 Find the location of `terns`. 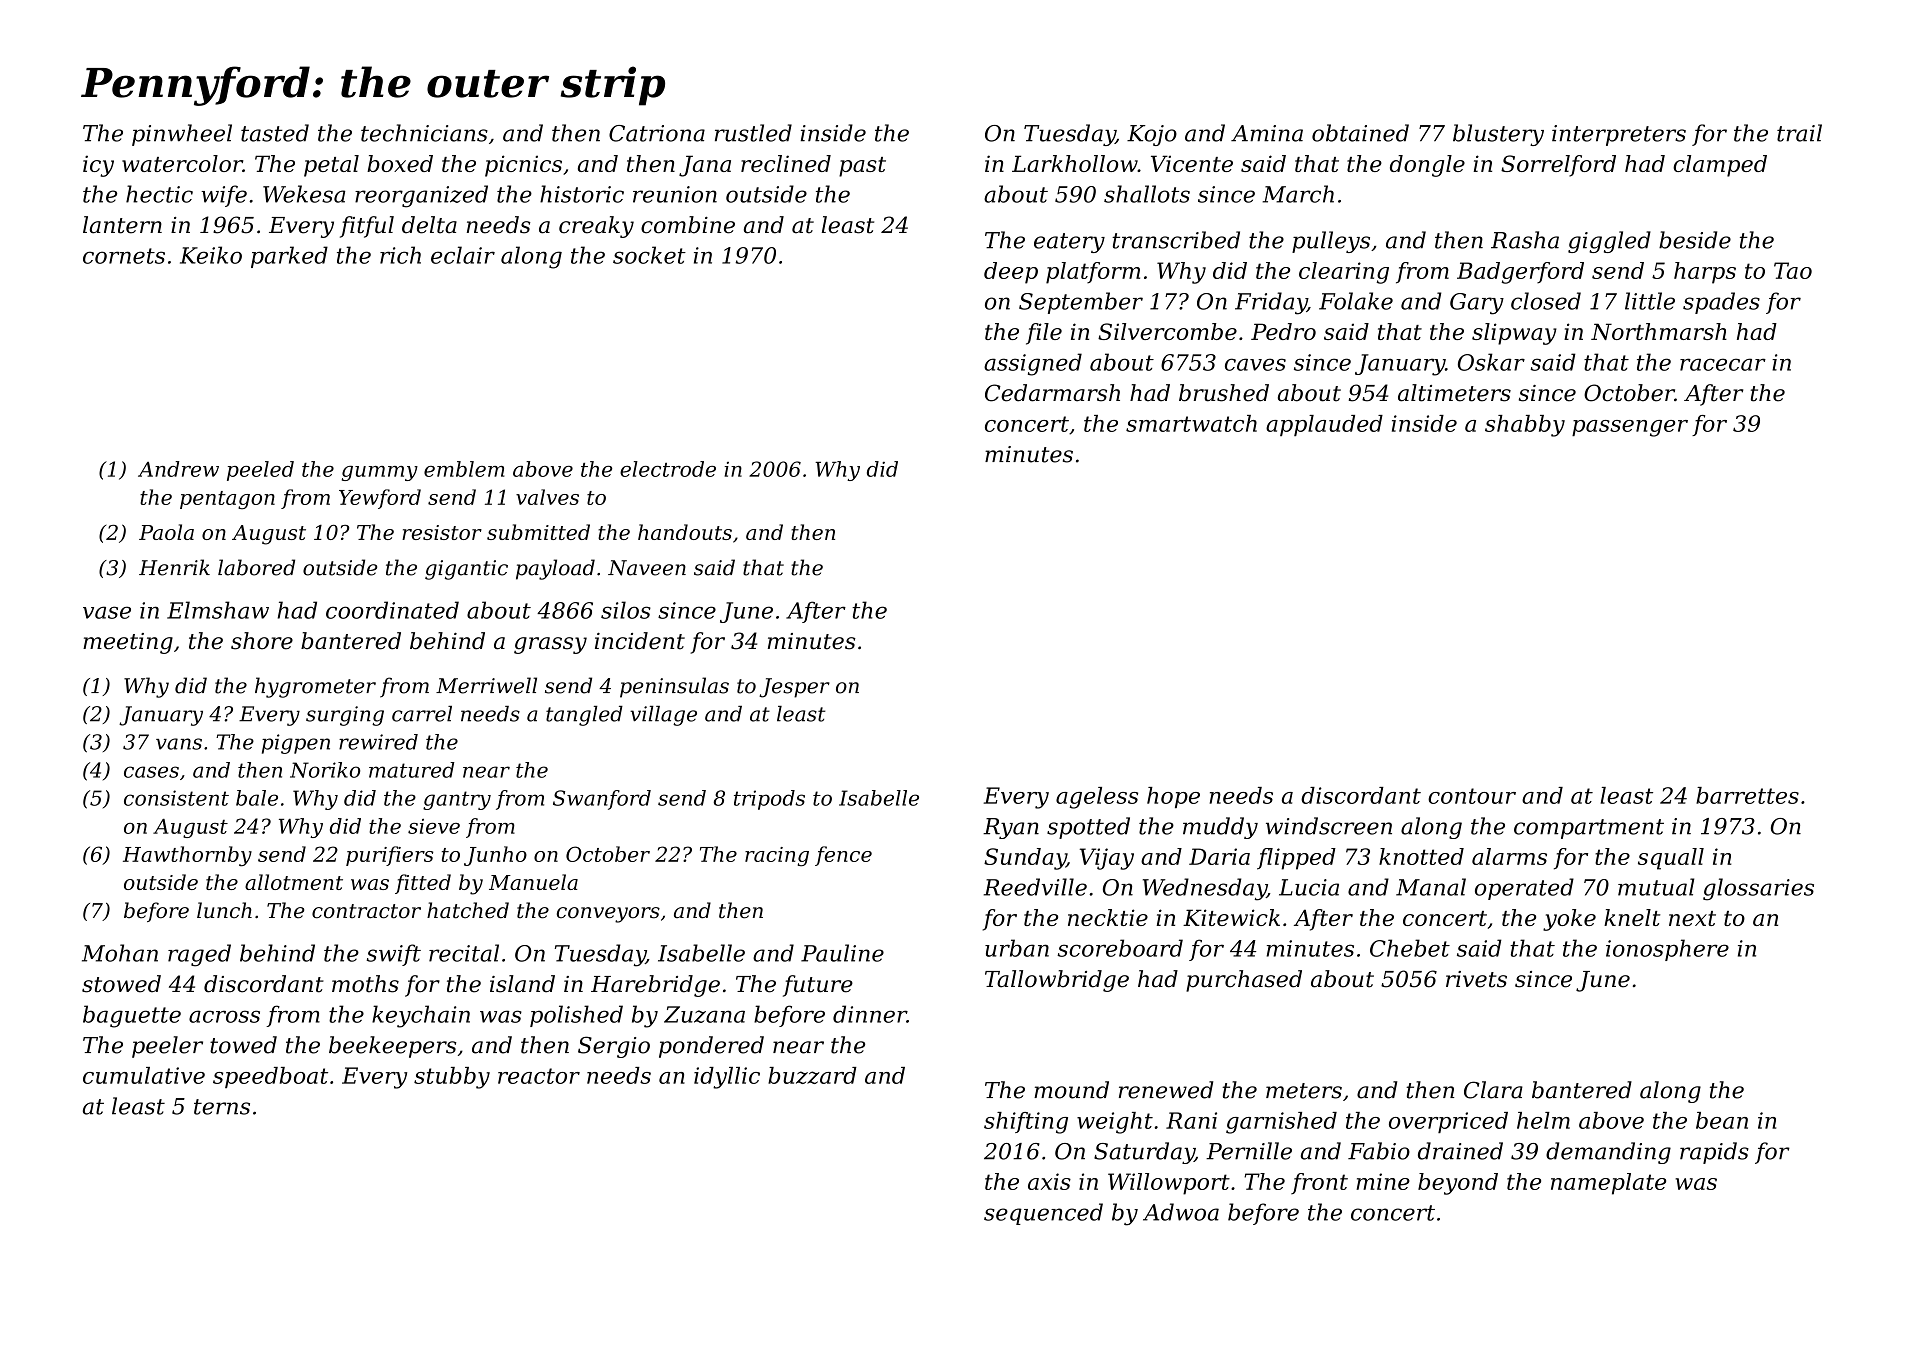

terns is located at coordinates (222, 1107).
